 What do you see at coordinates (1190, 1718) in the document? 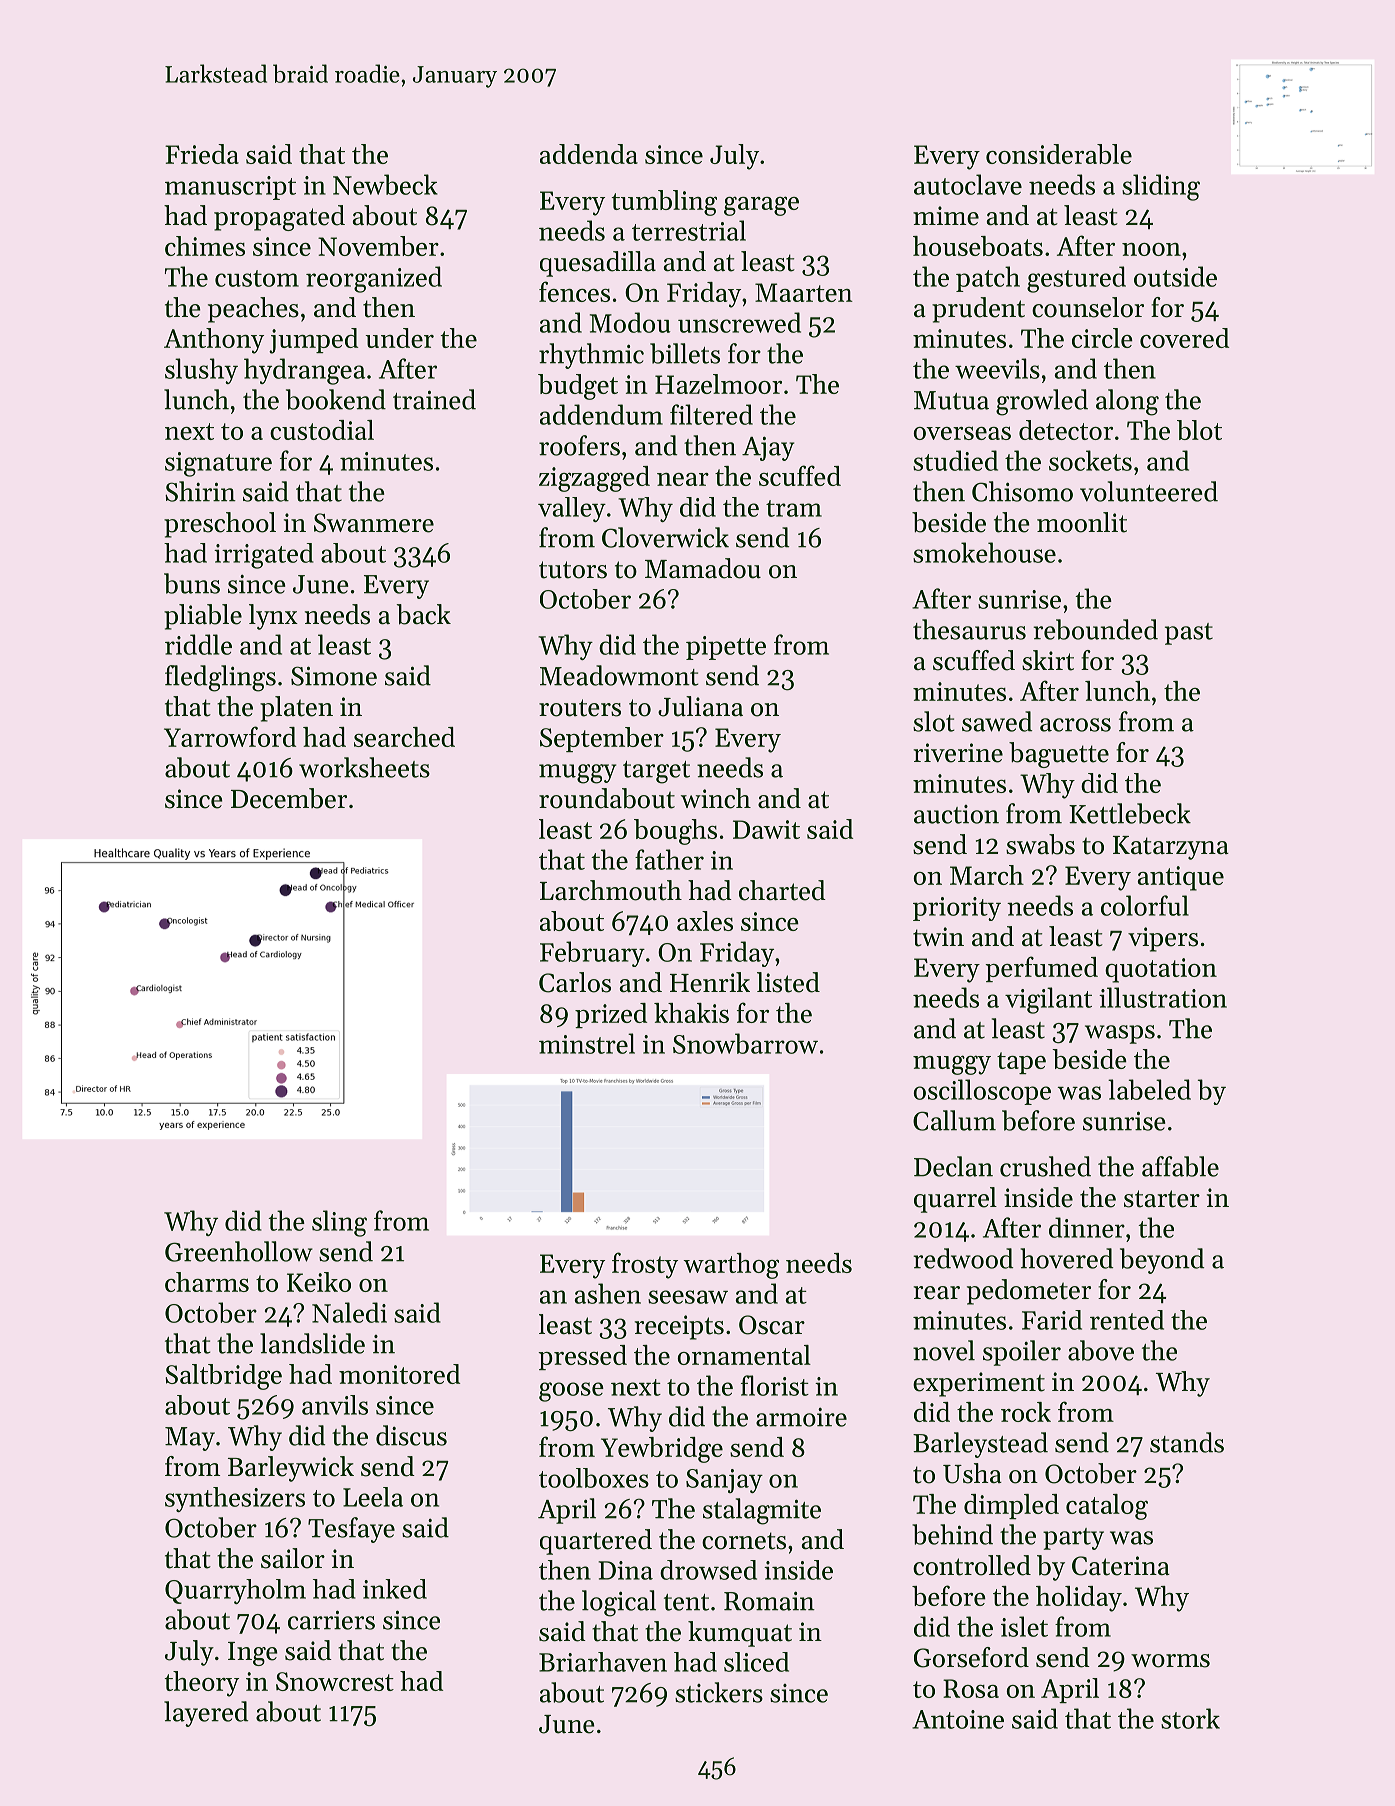
I see `stork` at bounding box center [1190, 1718].
